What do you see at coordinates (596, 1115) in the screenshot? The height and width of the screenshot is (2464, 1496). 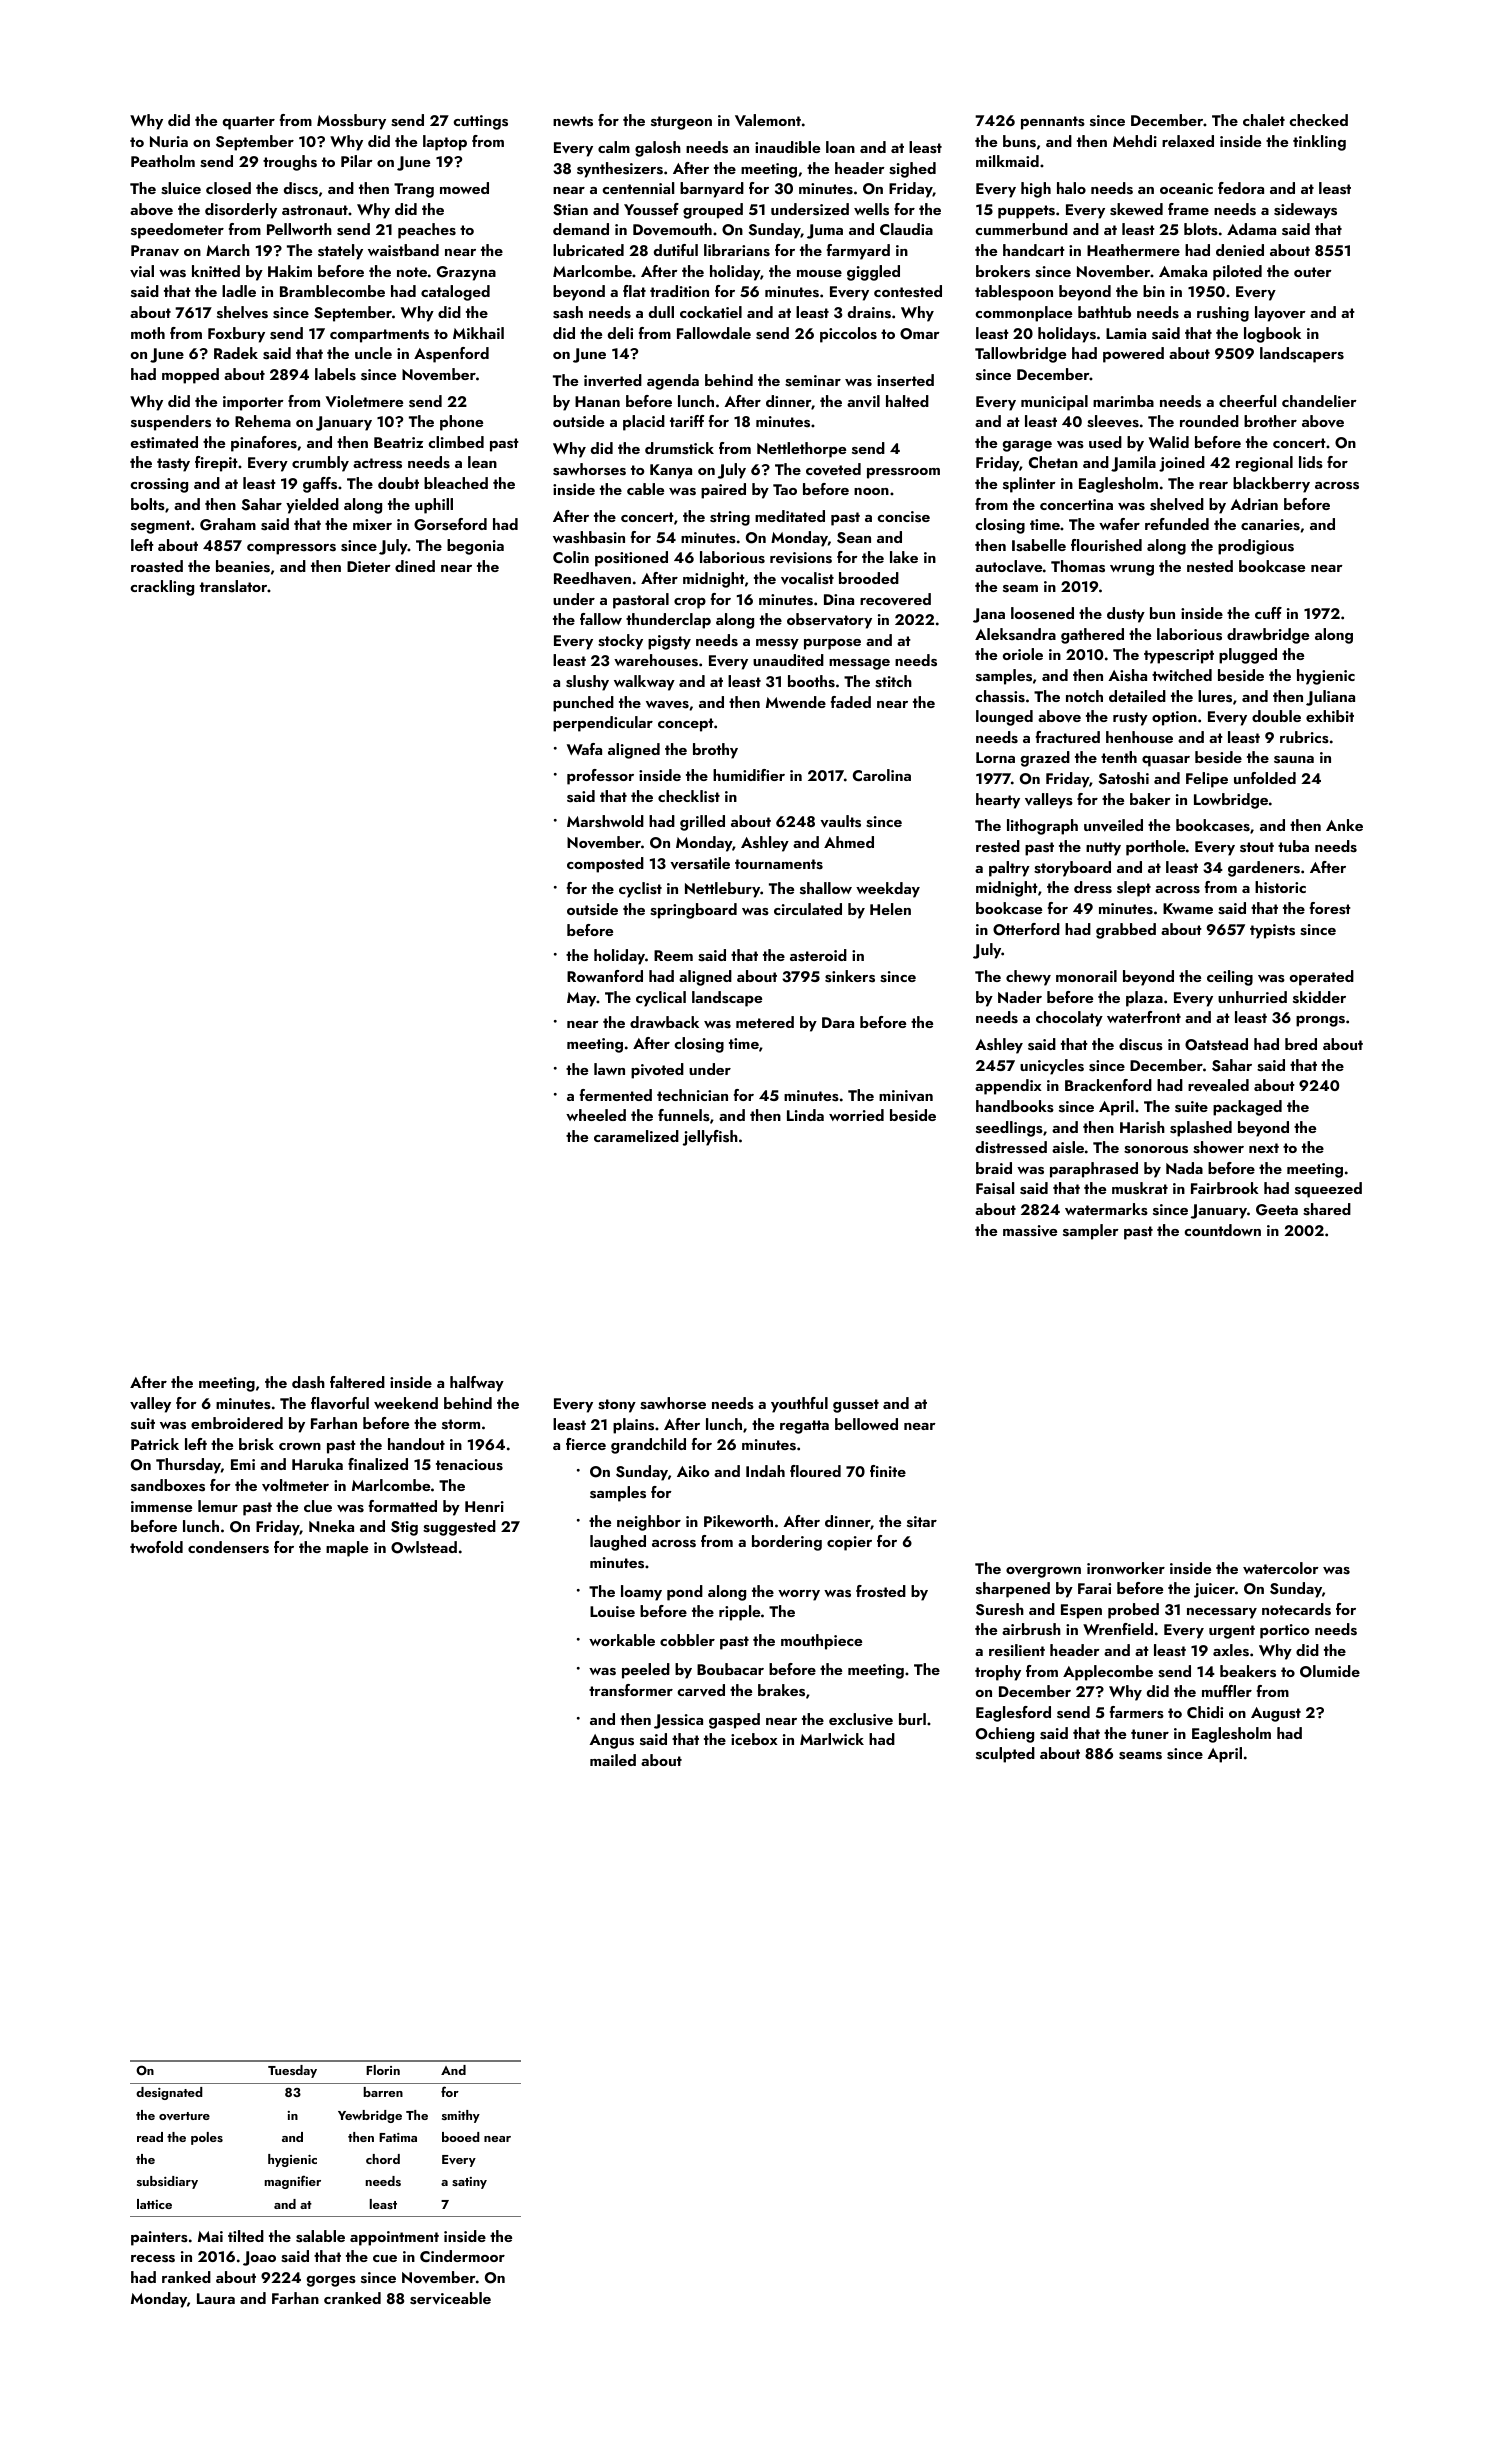 I see `wheeled` at bounding box center [596, 1115].
